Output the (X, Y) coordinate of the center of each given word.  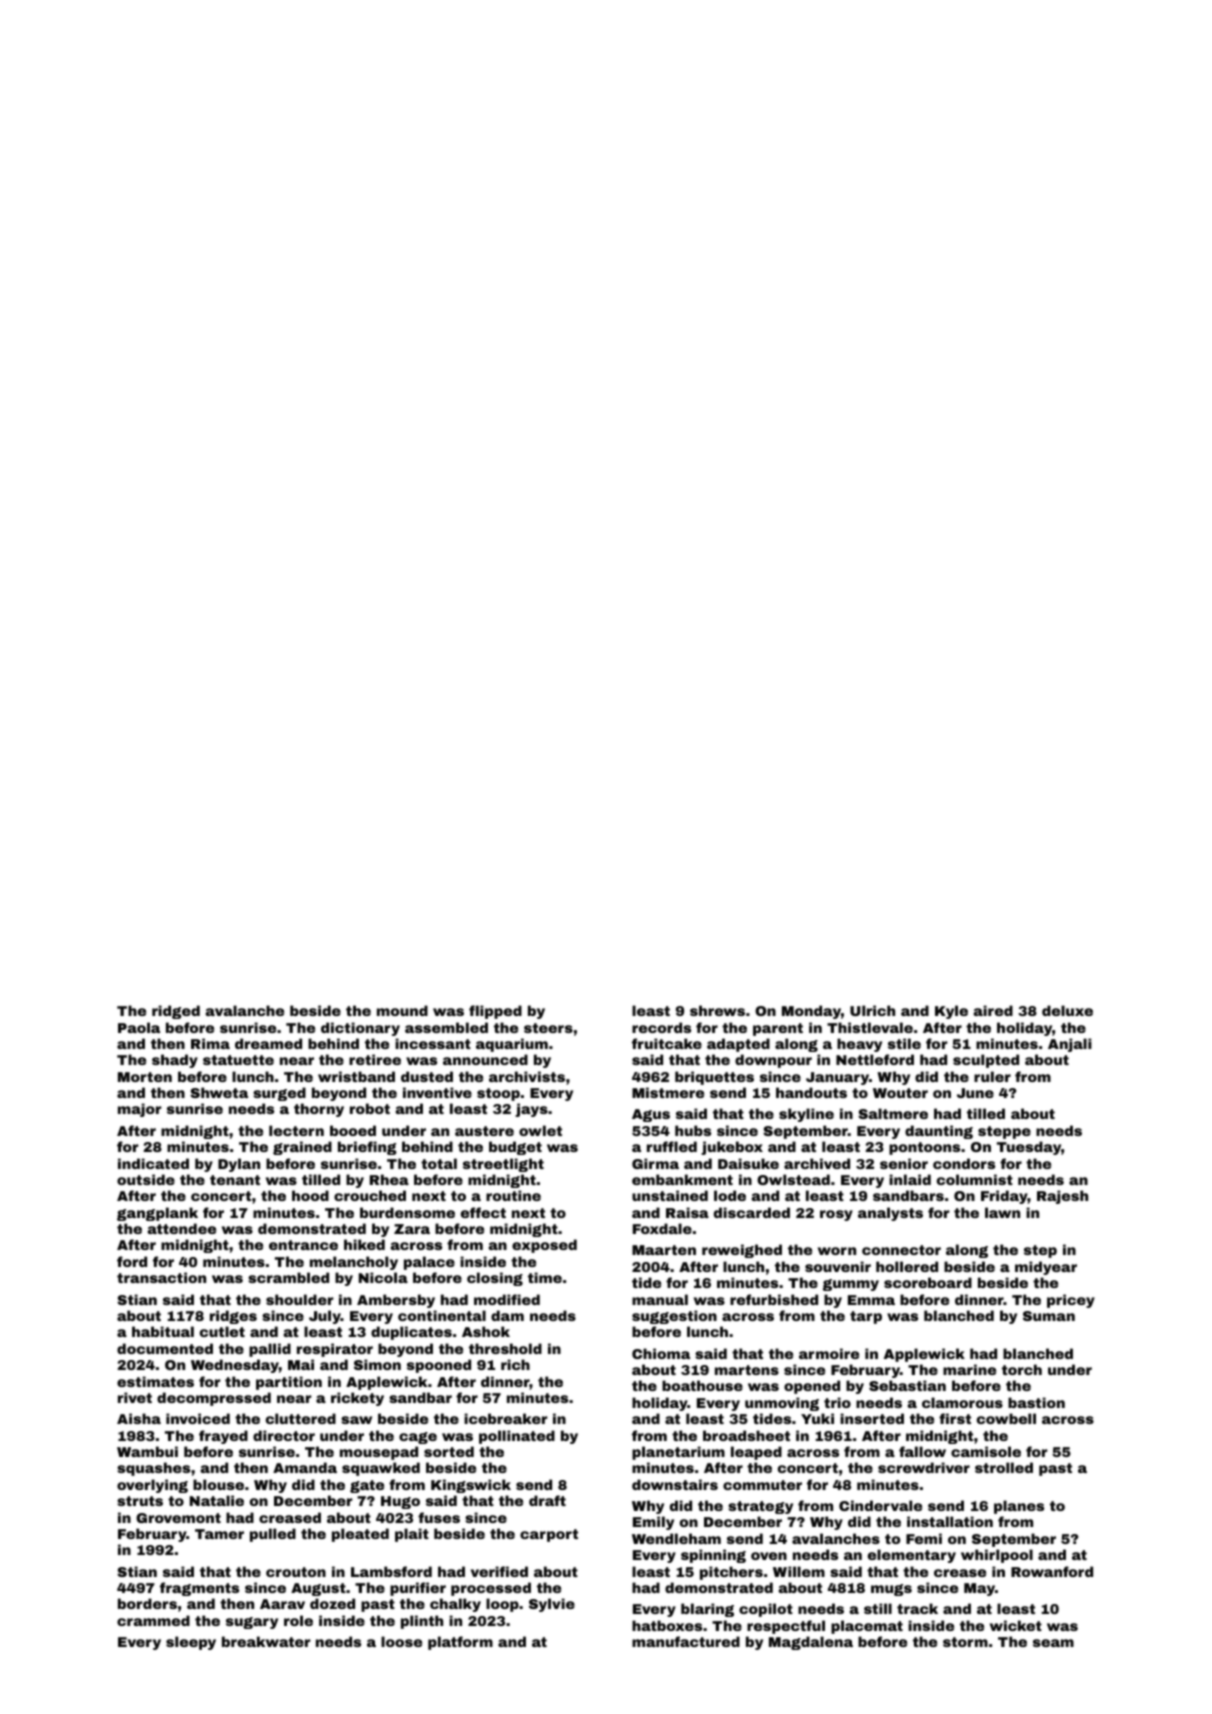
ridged (176, 1012)
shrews (717, 1010)
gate (367, 1486)
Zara (412, 1229)
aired (993, 1010)
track (917, 1608)
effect (483, 1212)
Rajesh (1062, 1197)
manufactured (686, 1641)
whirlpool (997, 1556)
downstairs (675, 1484)
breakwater (266, 1641)
